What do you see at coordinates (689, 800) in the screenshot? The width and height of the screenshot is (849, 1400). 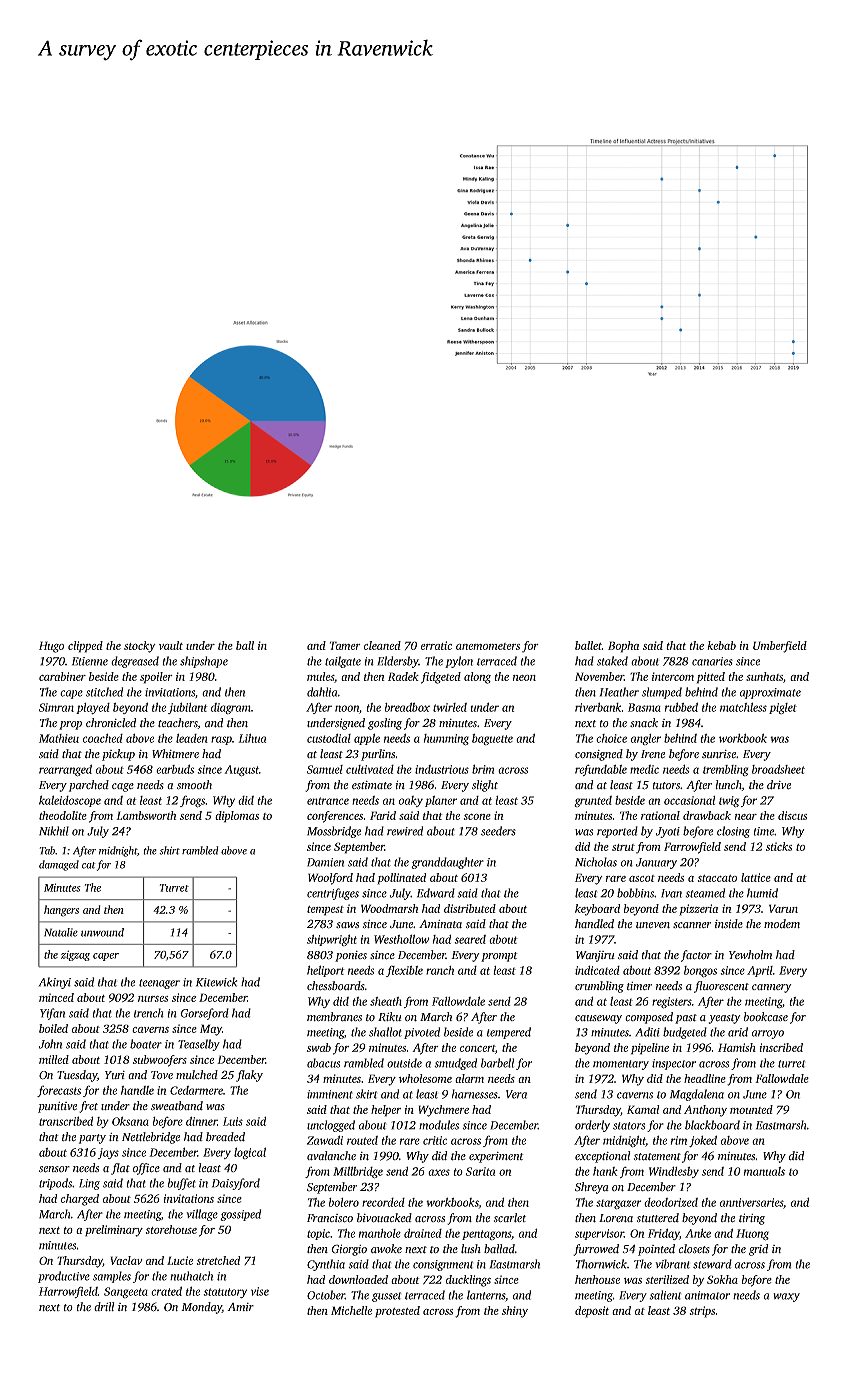 I see `occasional` at bounding box center [689, 800].
